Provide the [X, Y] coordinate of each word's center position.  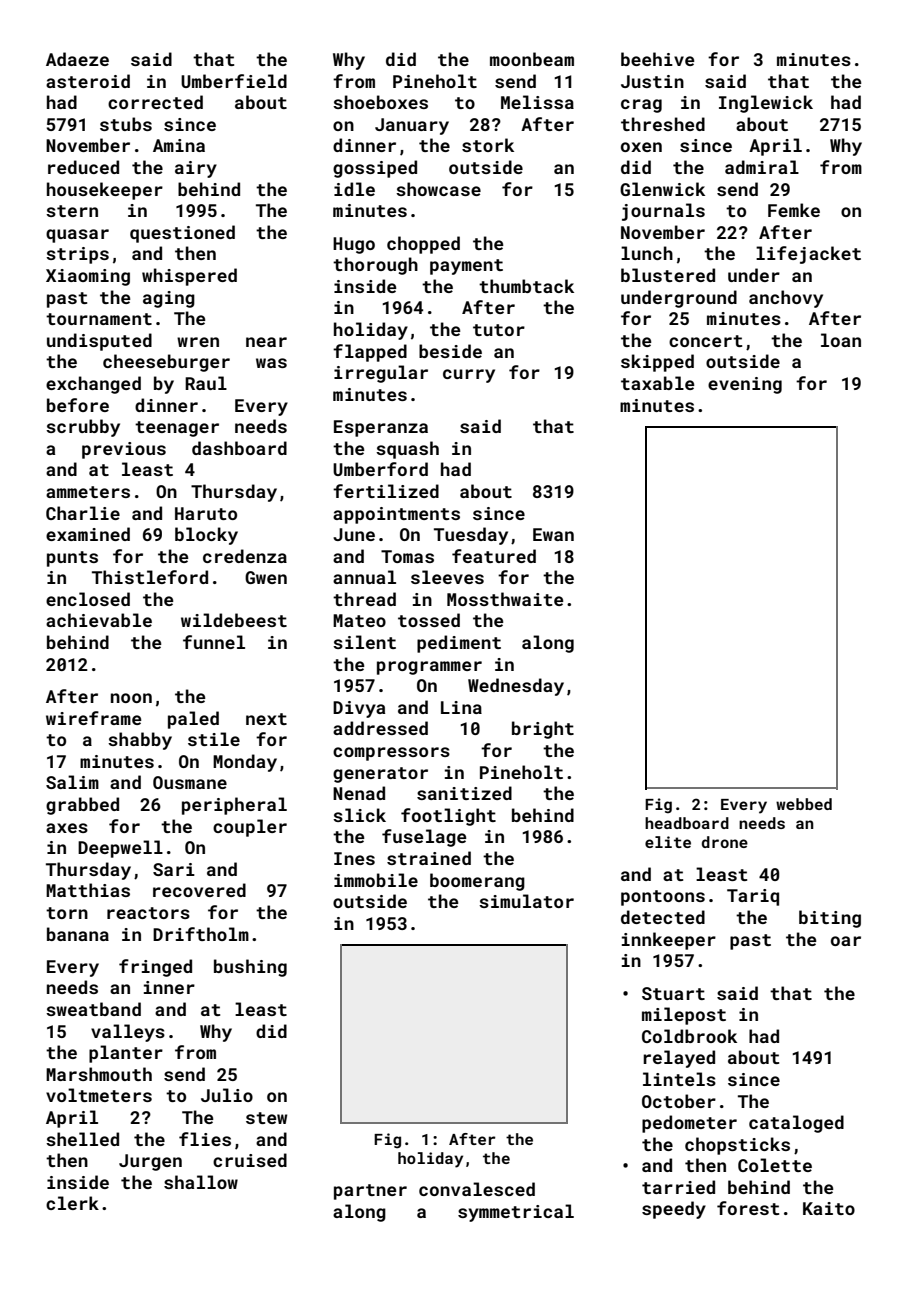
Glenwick [662, 189]
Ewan [553, 534]
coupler [250, 828]
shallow [201, 1182]
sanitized [464, 793]
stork [488, 145]
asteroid [88, 81]
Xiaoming [88, 277]
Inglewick [766, 104]
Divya [359, 709]
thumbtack [526, 286]
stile [214, 739]
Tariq [753, 897]
